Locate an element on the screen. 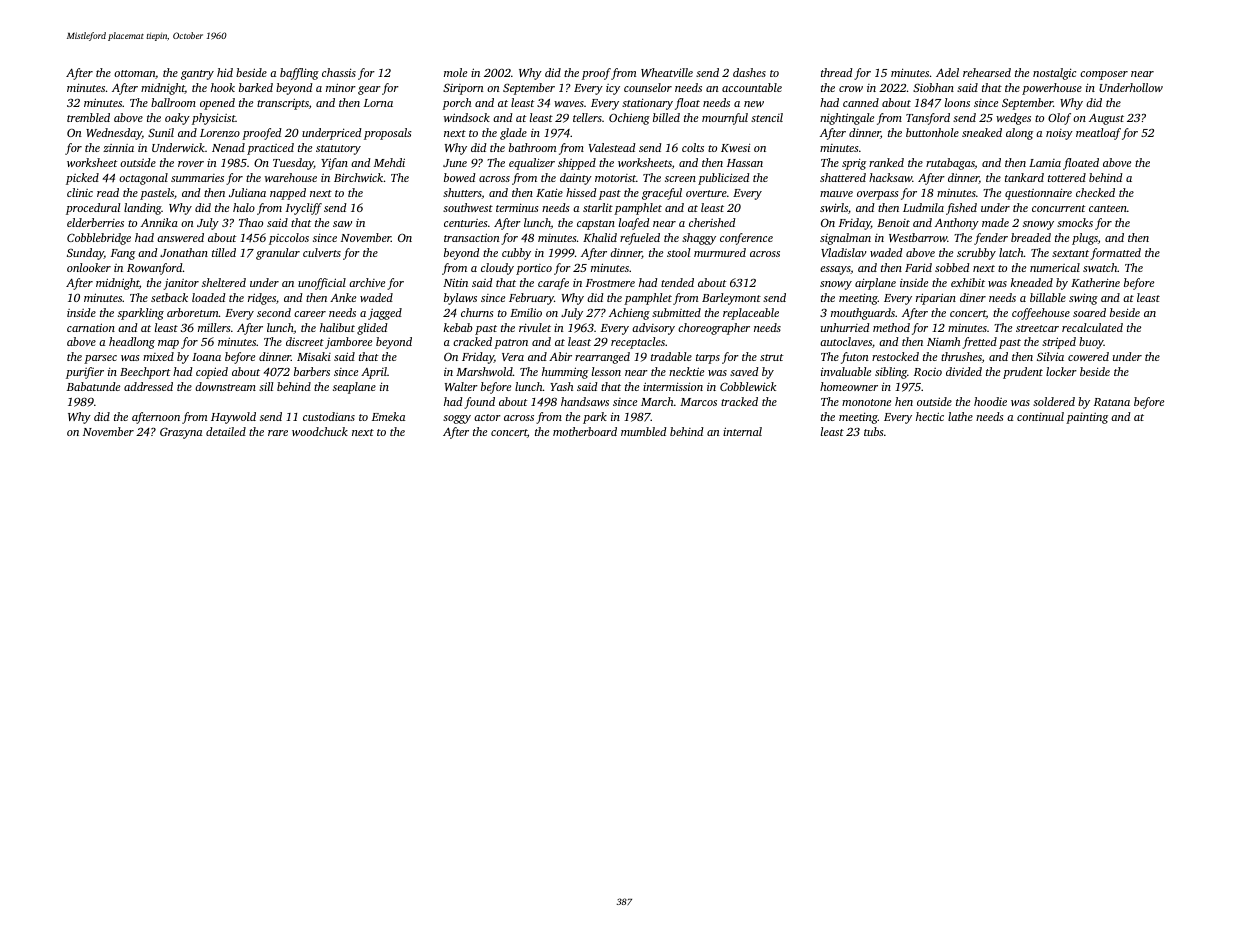 This screenshot has width=1233, height=952. ballroom is located at coordinates (173, 102).
